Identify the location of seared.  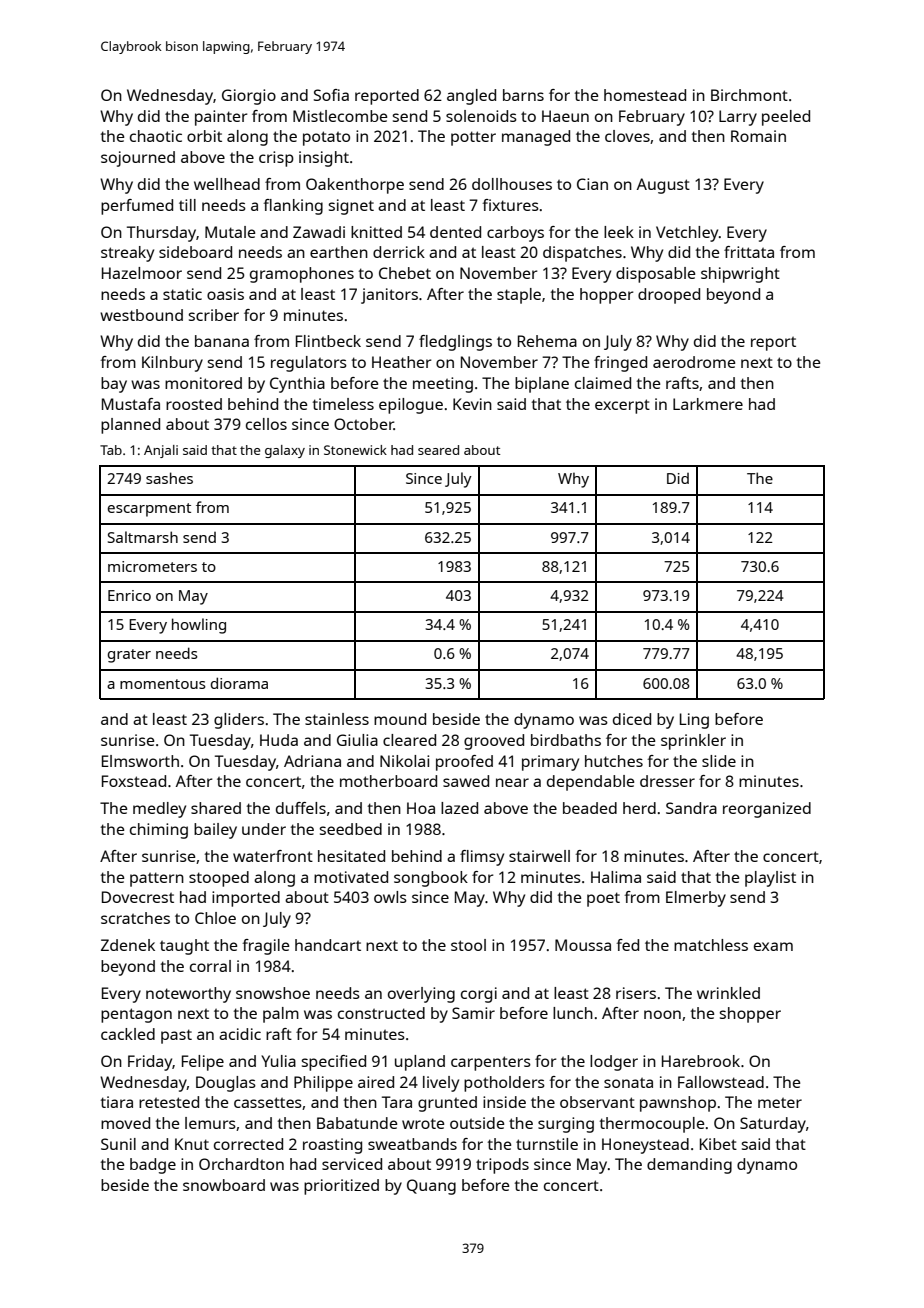
(438, 450).
